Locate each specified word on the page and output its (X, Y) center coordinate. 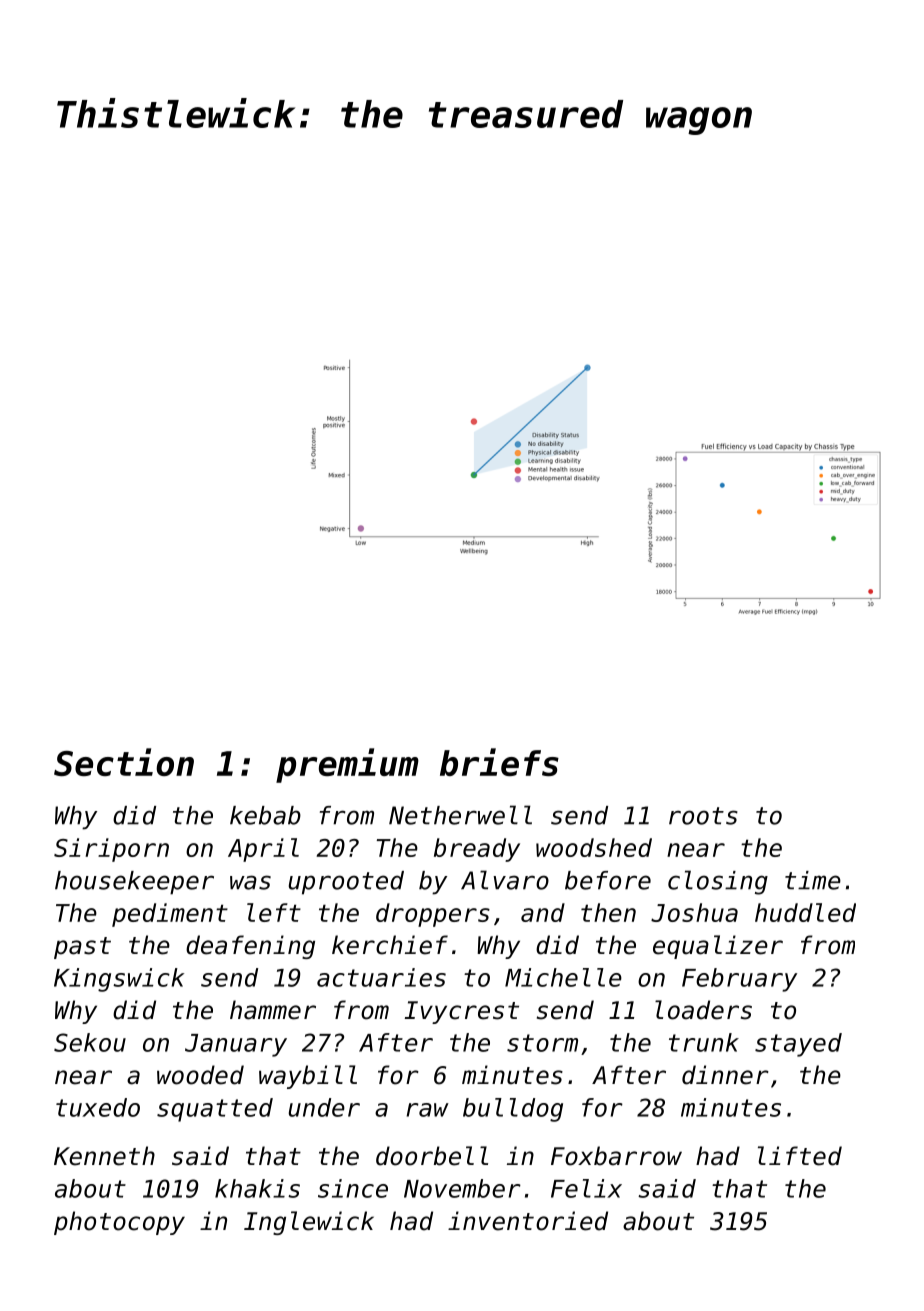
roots (703, 816)
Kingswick (119, 980)
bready (477, 850)
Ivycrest (462, 1012)
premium (347, 765)
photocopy (119, 1223)
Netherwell (460, 815)
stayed (798, 1045)
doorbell (432, 1156)
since (353, 1188)
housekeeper (134, 883)
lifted (800, 1156)
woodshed (594, 847)
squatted (215, 1110)
